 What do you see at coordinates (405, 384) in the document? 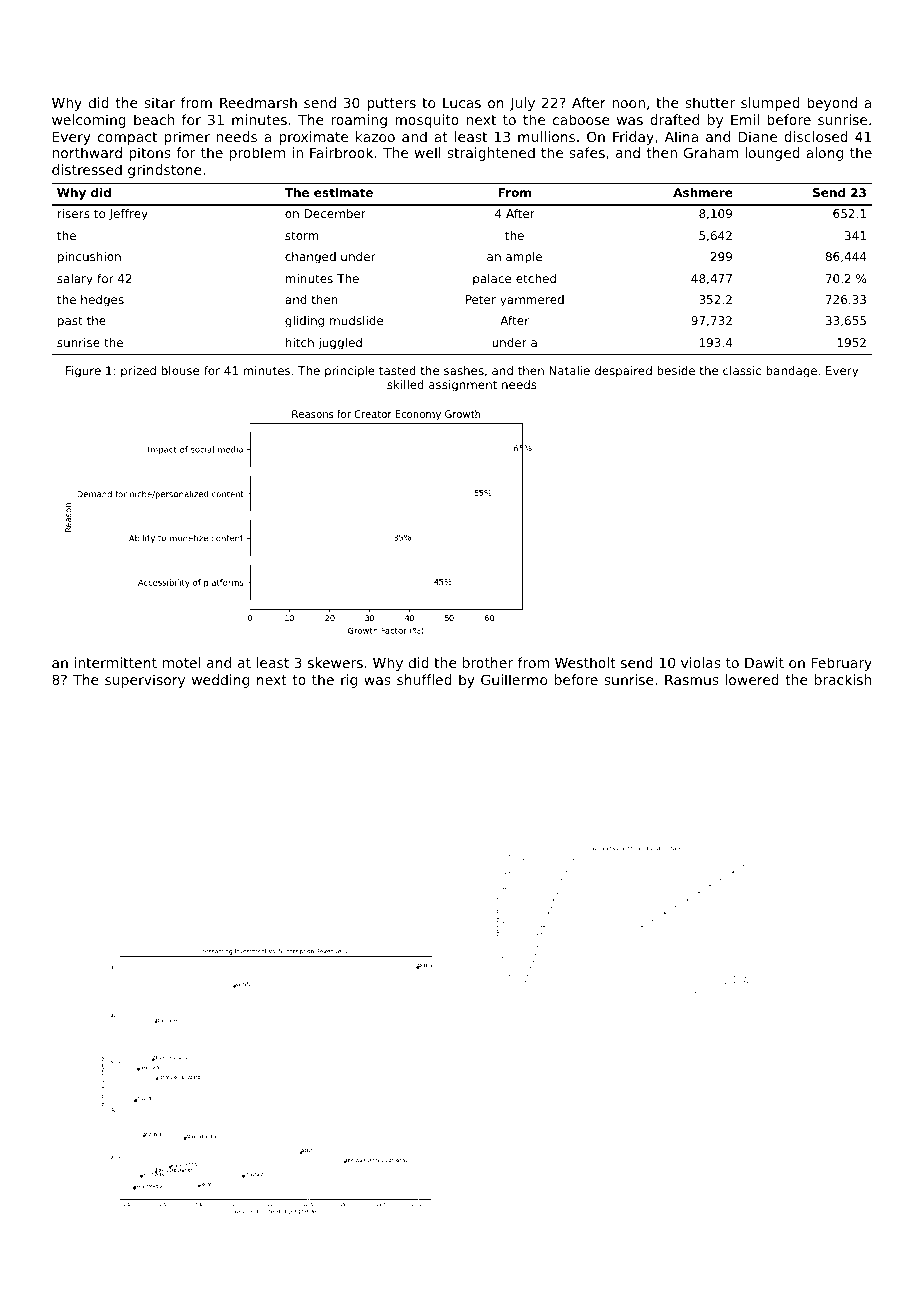
I see `skilled` at bounding box center [405, 384].
